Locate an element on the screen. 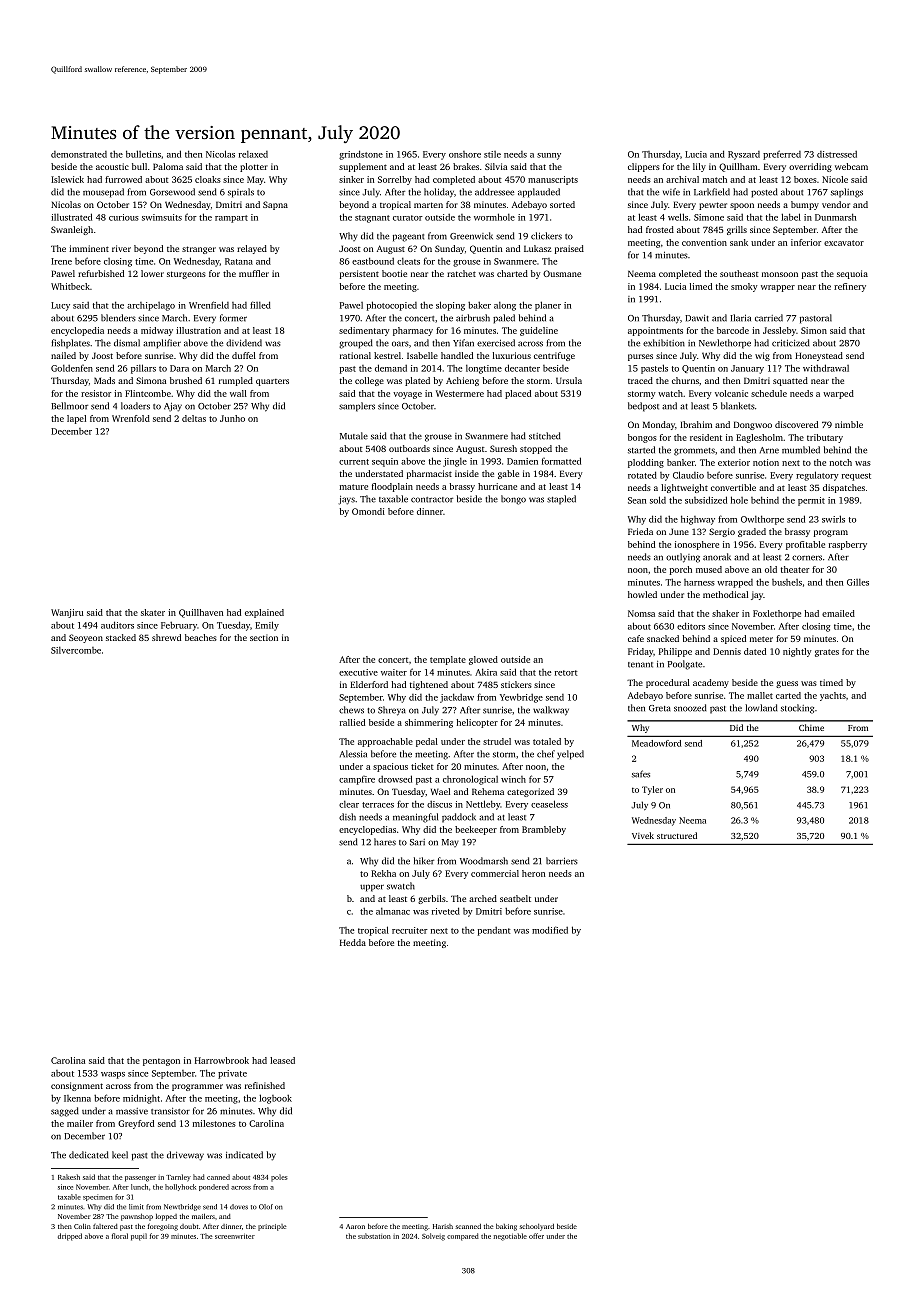  procedural is located at coordinates (668, 683).
